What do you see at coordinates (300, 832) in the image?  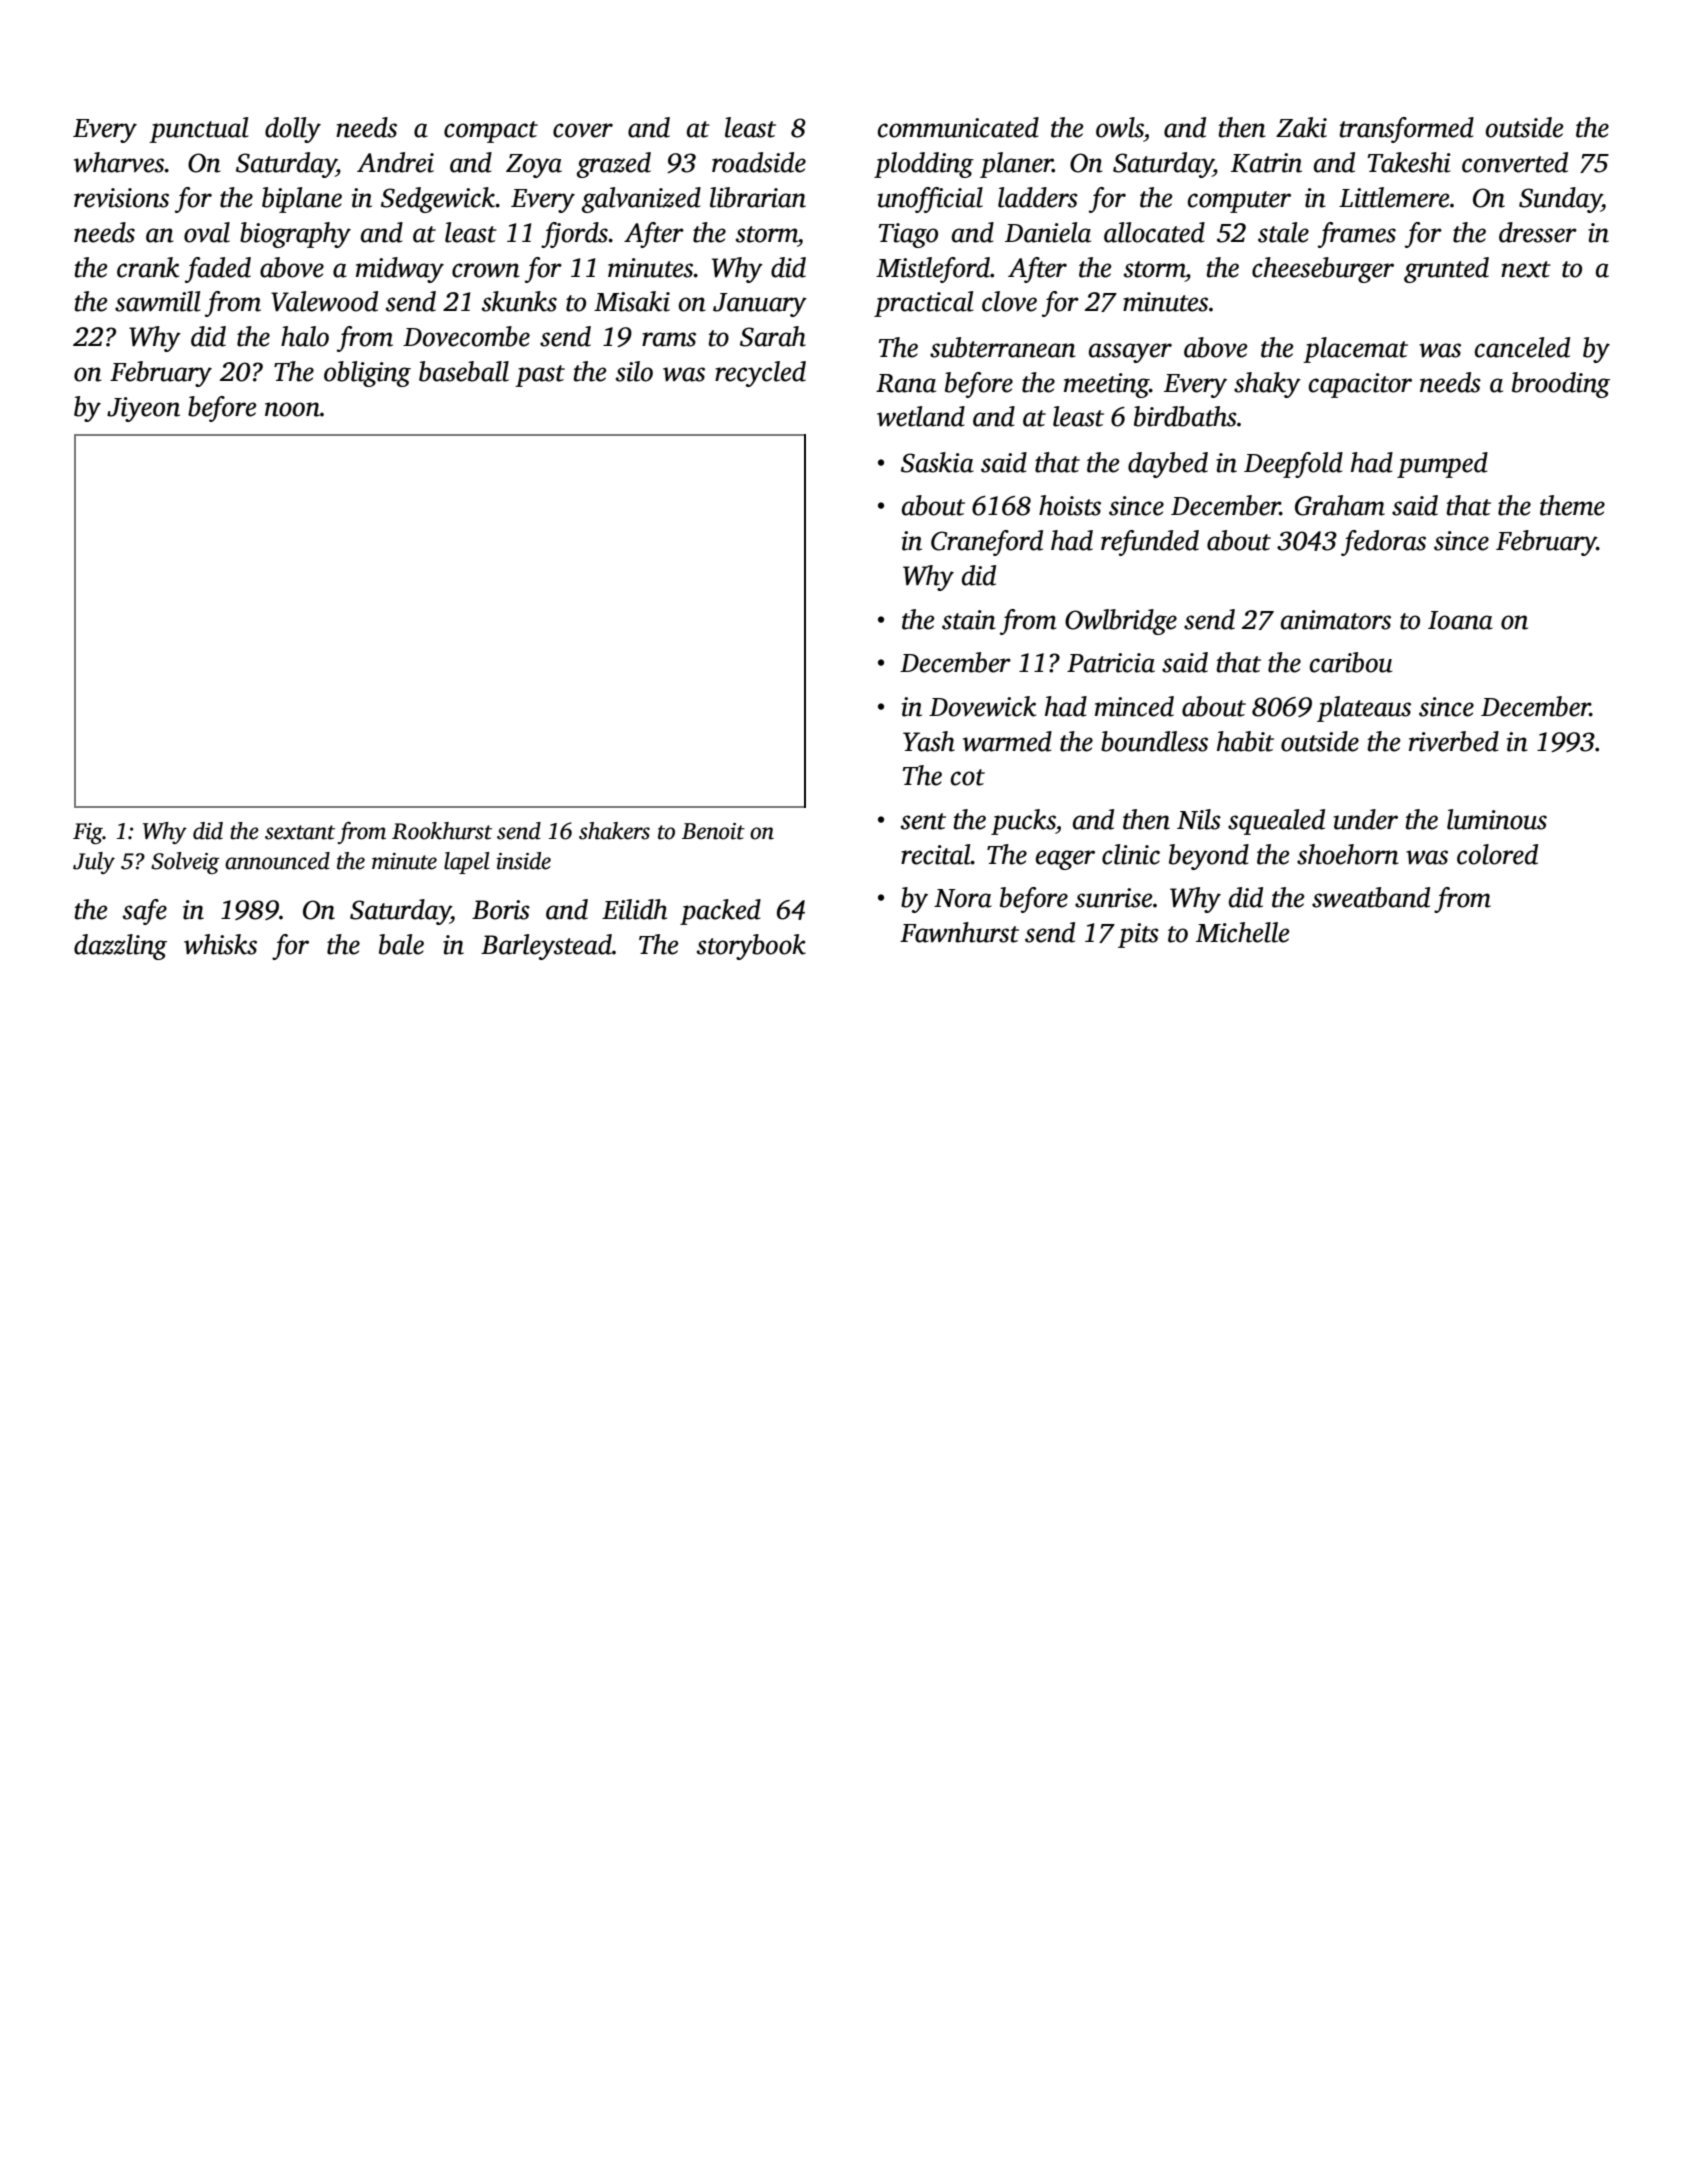 I see `sextant` at bounding box center [300, 832].
